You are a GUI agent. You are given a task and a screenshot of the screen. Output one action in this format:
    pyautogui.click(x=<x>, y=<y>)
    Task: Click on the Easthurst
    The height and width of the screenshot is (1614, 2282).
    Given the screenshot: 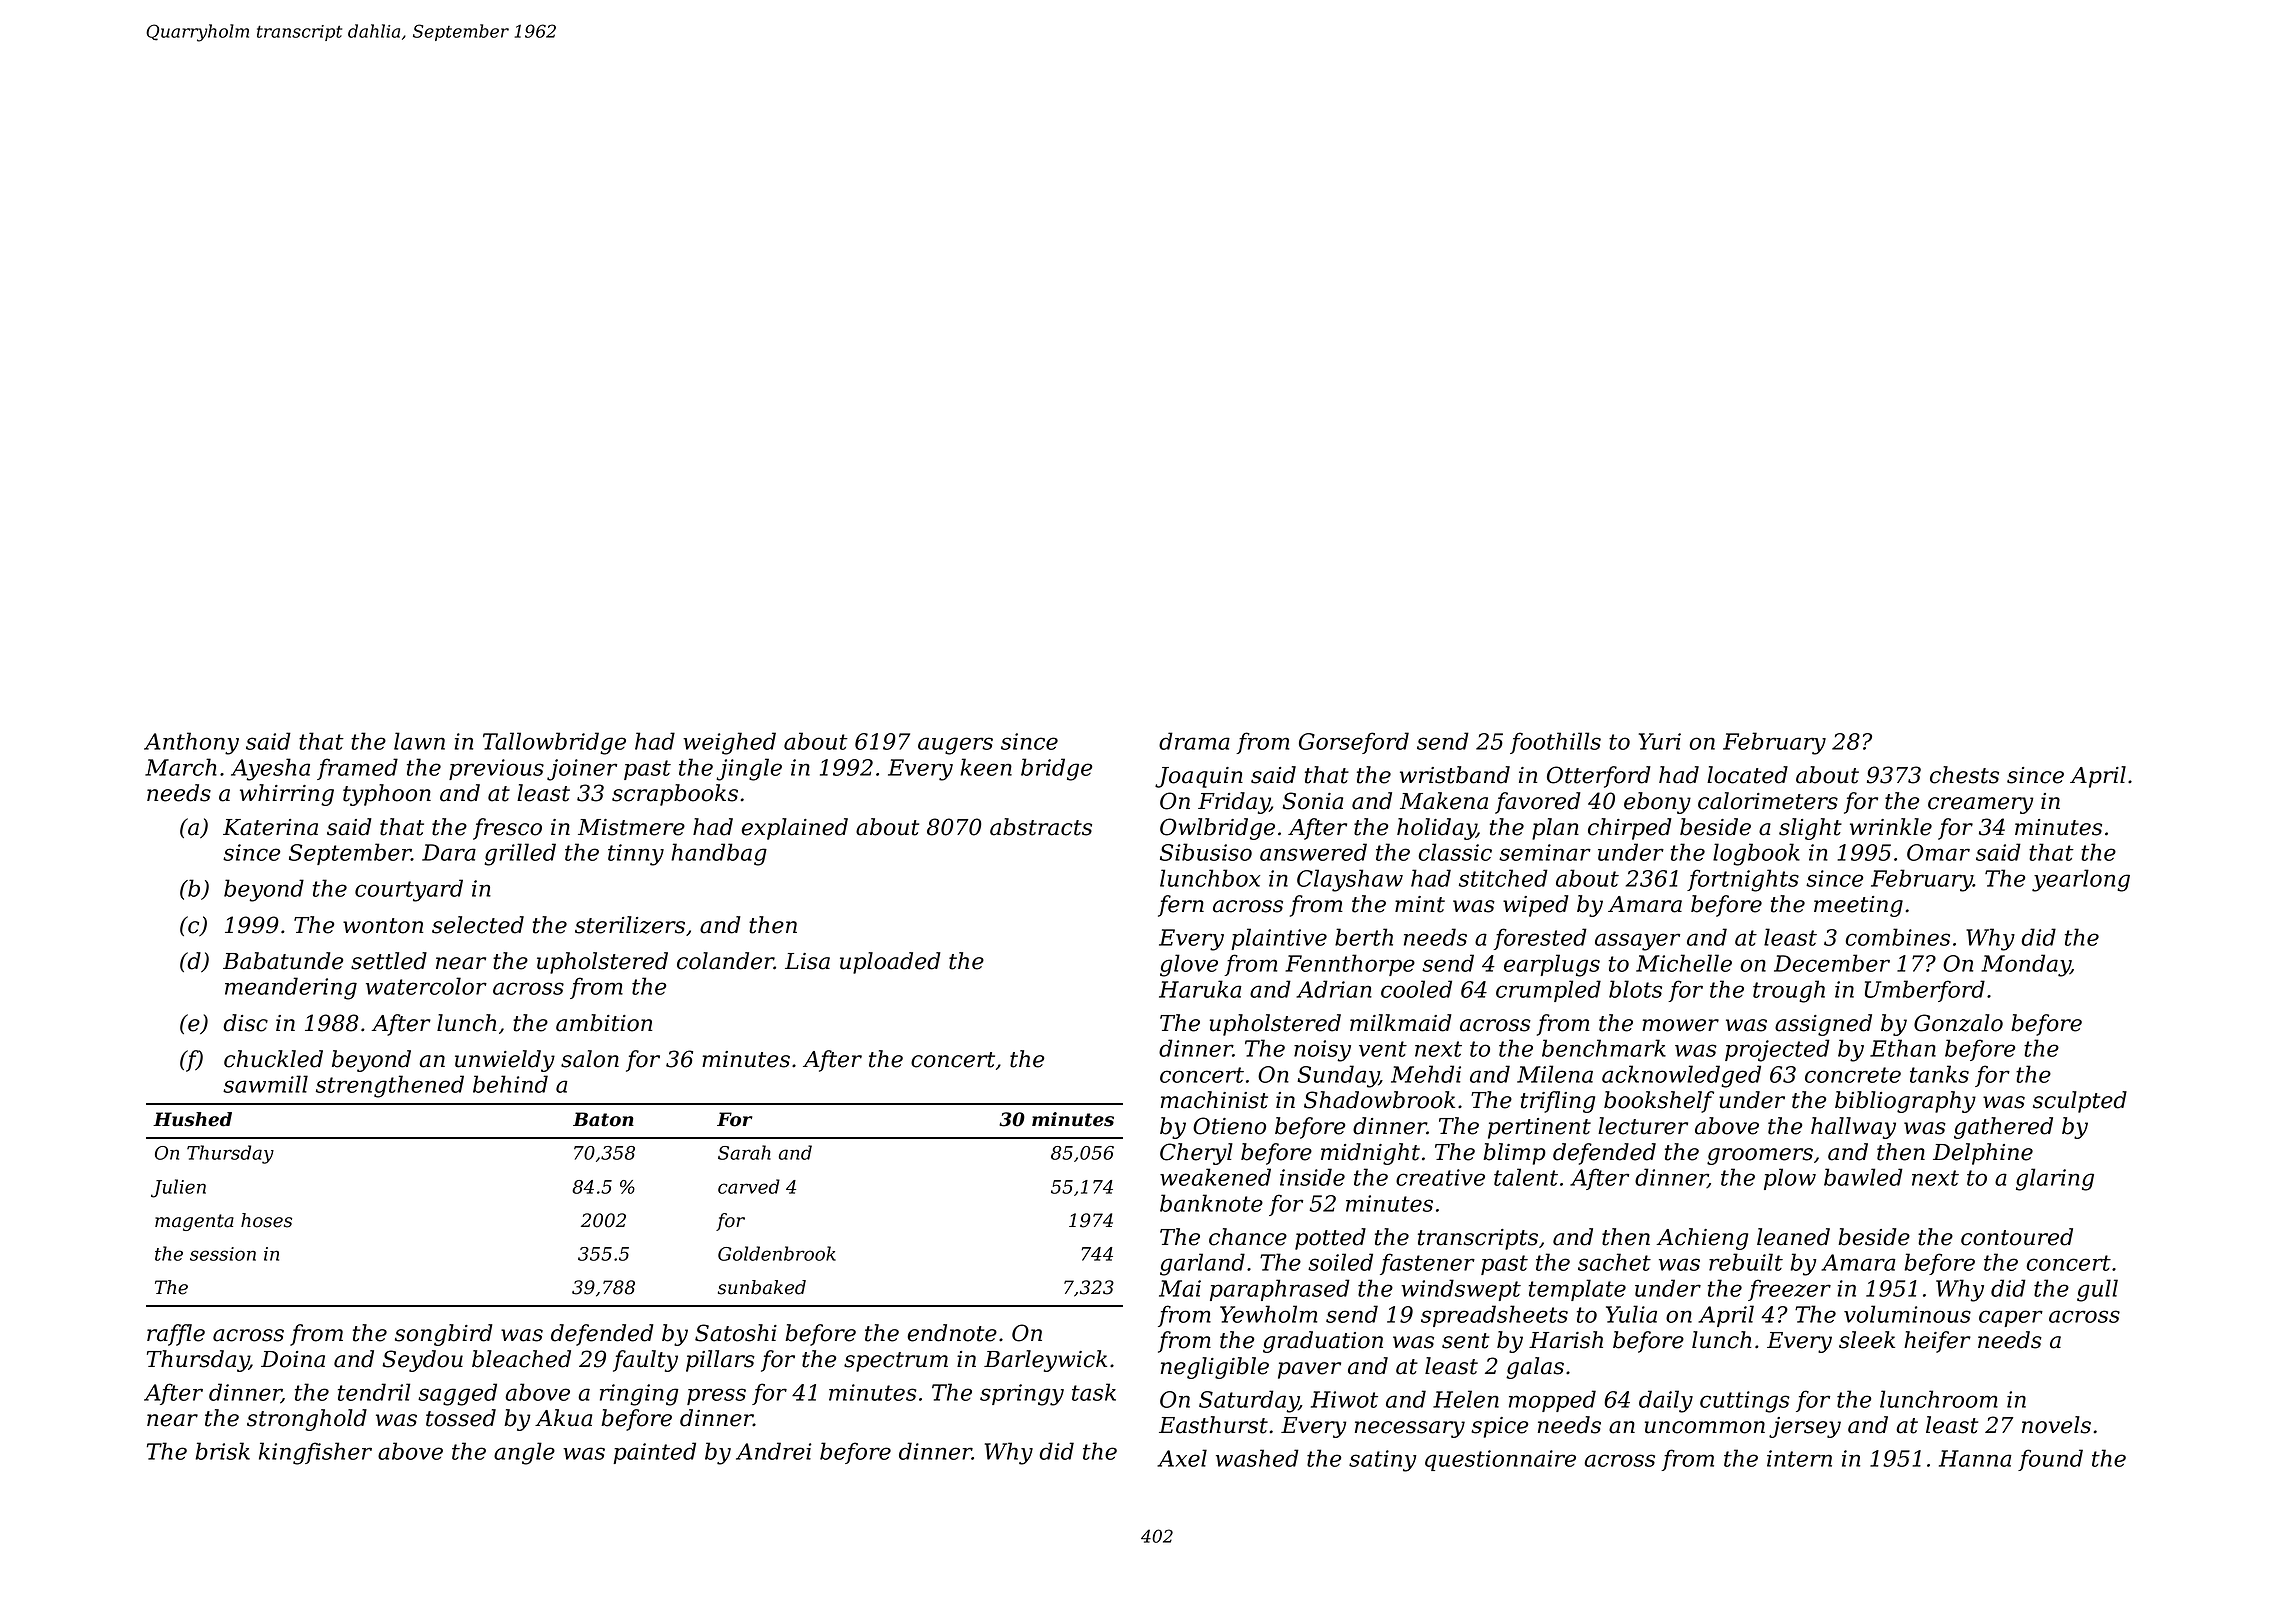 What is the action you would take?
    pyautogui.click(x=1213, y=1425)
